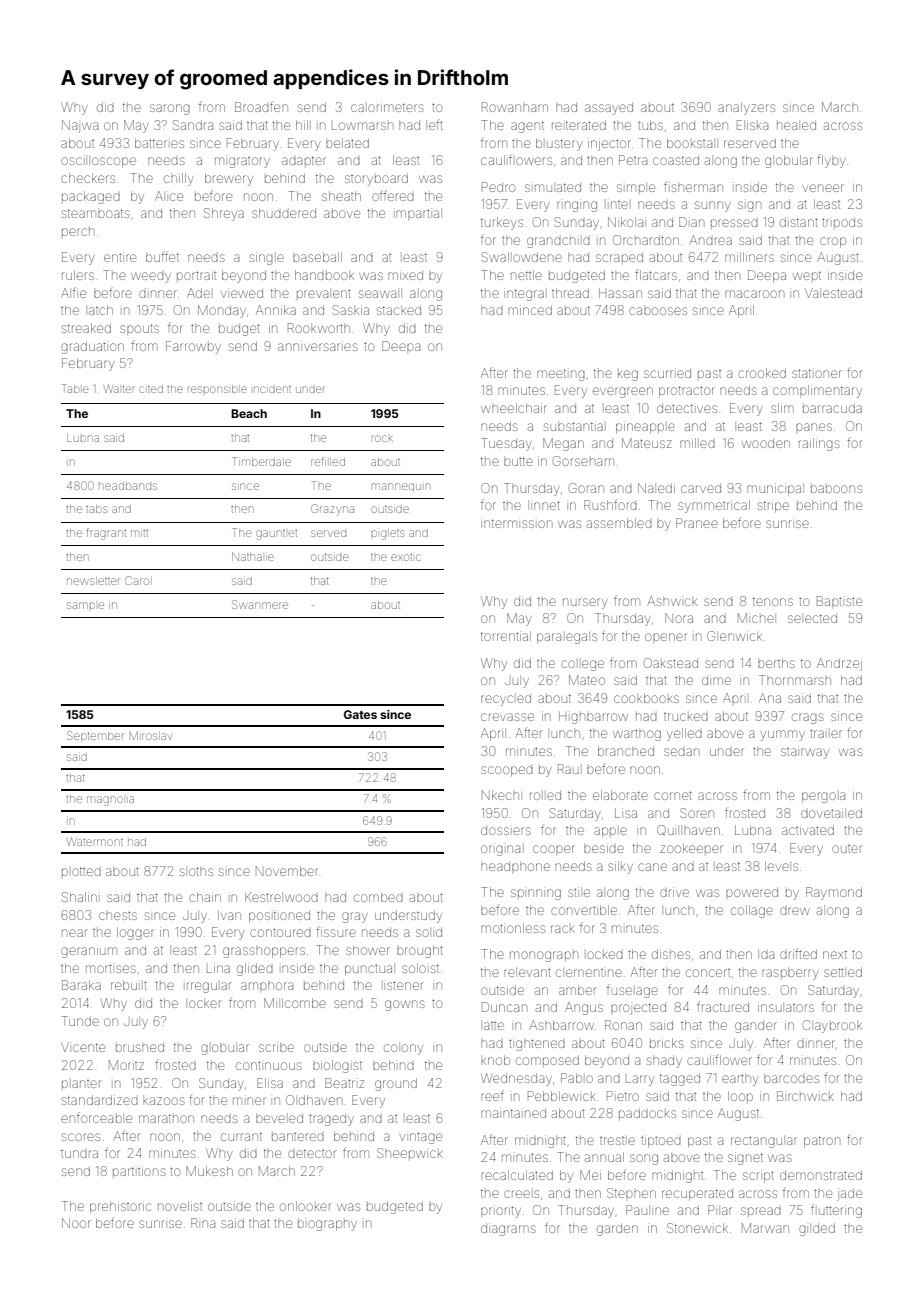  I want to click on Baptiste, so click(839, 601).
